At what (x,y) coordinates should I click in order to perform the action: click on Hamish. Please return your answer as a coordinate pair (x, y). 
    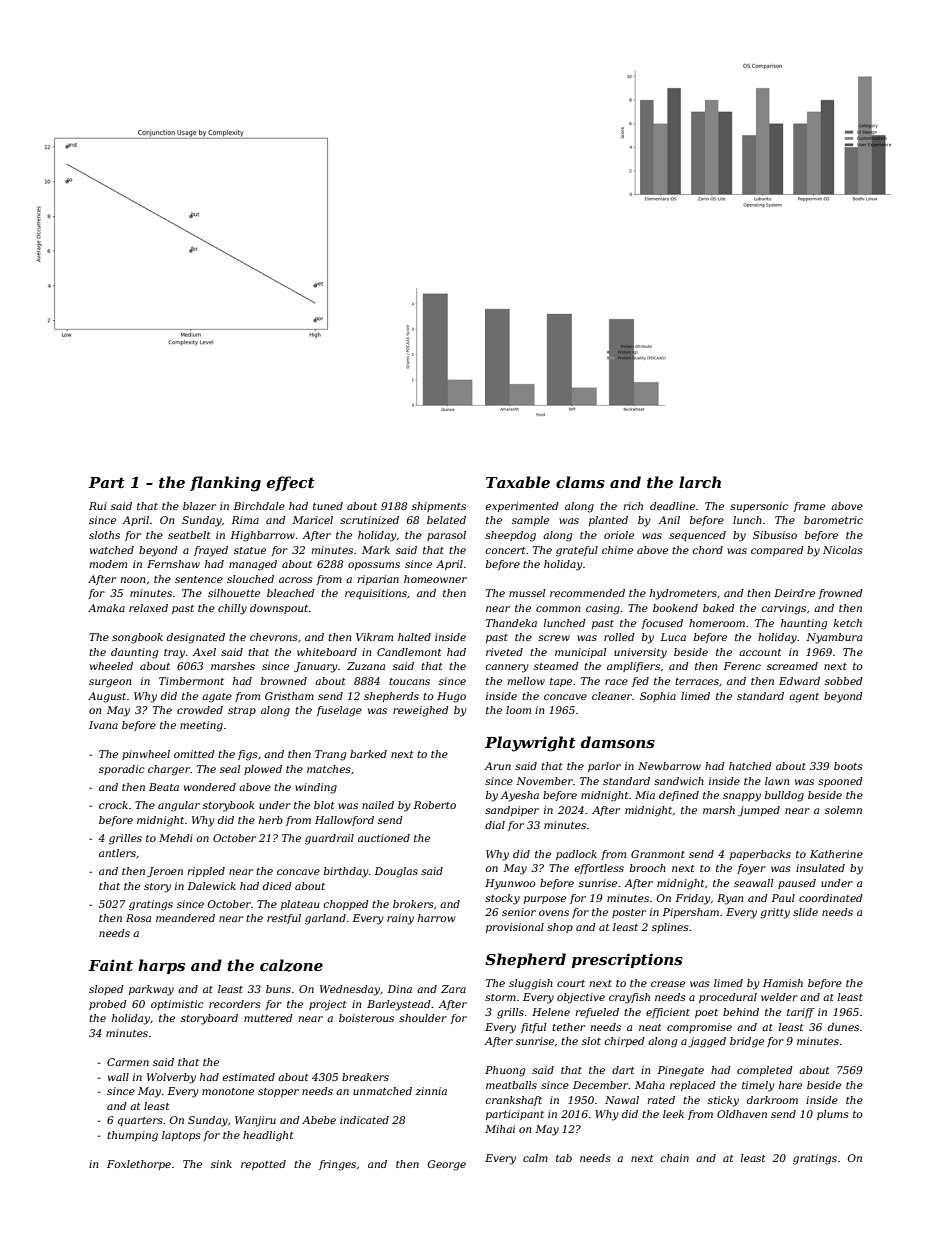
    Looking at the image, I should click on (783, 983).
